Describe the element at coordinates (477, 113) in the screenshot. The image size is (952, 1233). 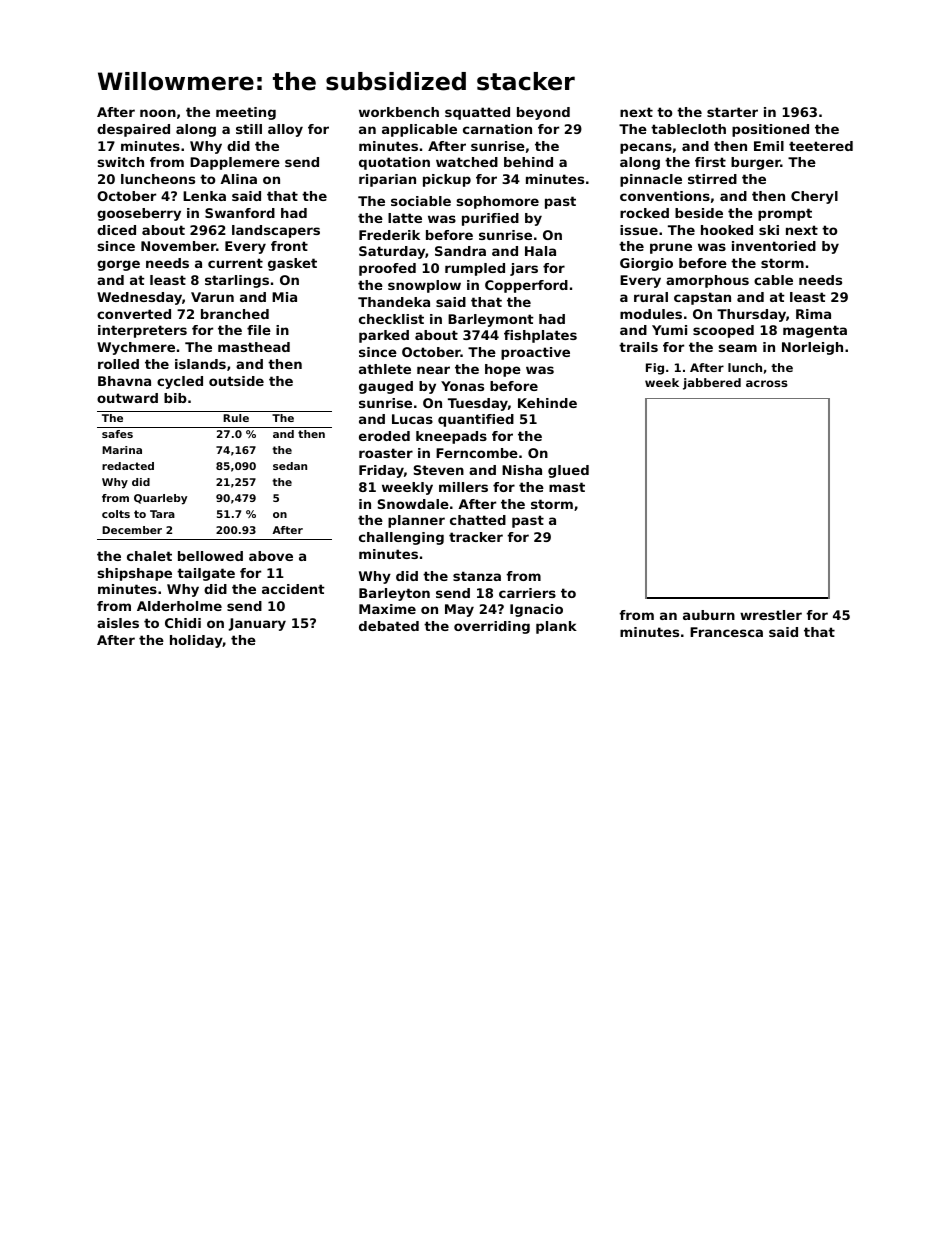
I see `squatted` at that location.
